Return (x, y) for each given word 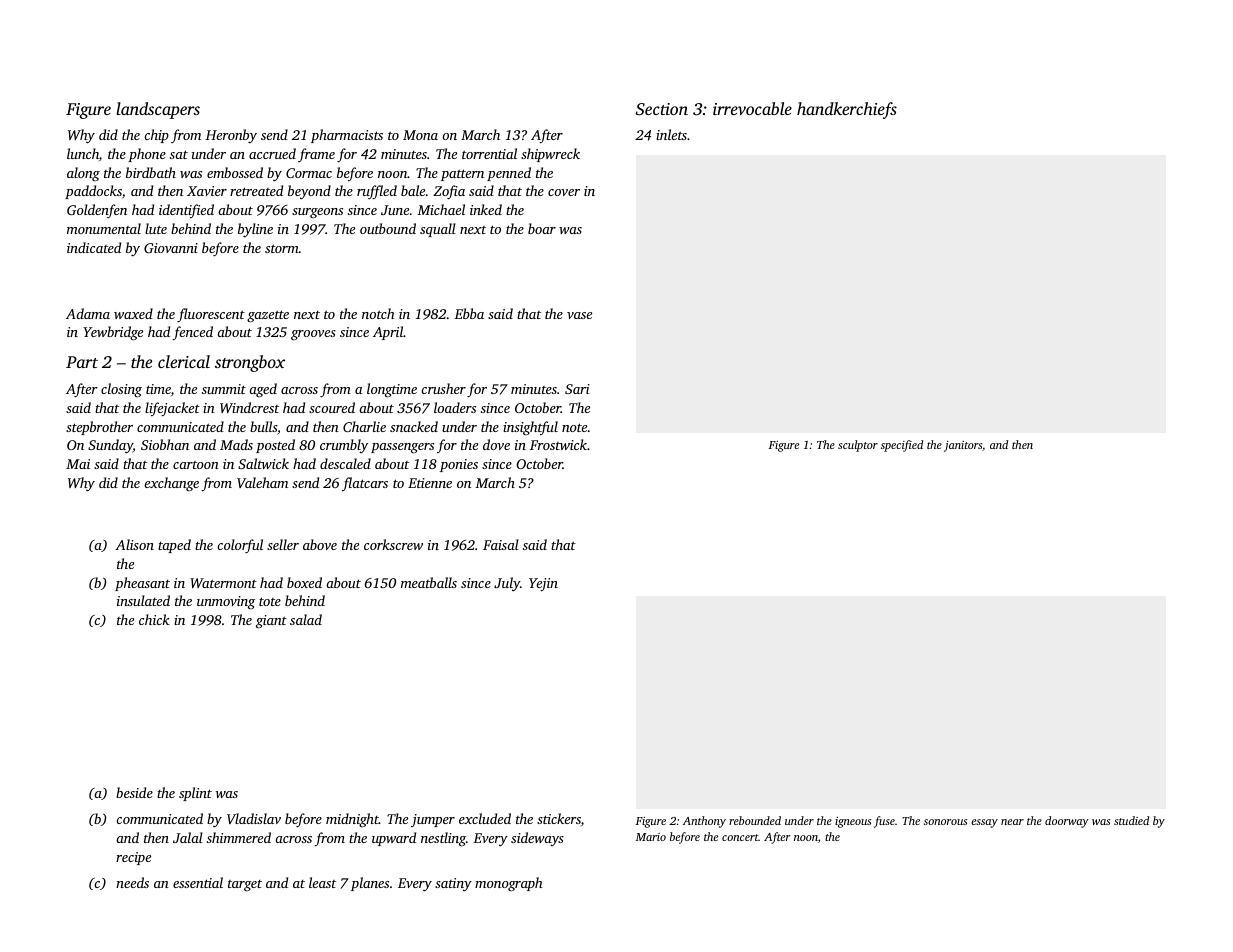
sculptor (858, 446)
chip (156, 136)
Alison (134, 544)
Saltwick (263, 463)
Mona (420, 135)
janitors (963, 446)
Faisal (501, 544)
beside (134, 792)
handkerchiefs (847, 110)
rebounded (755, 820)
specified (902, 446)
